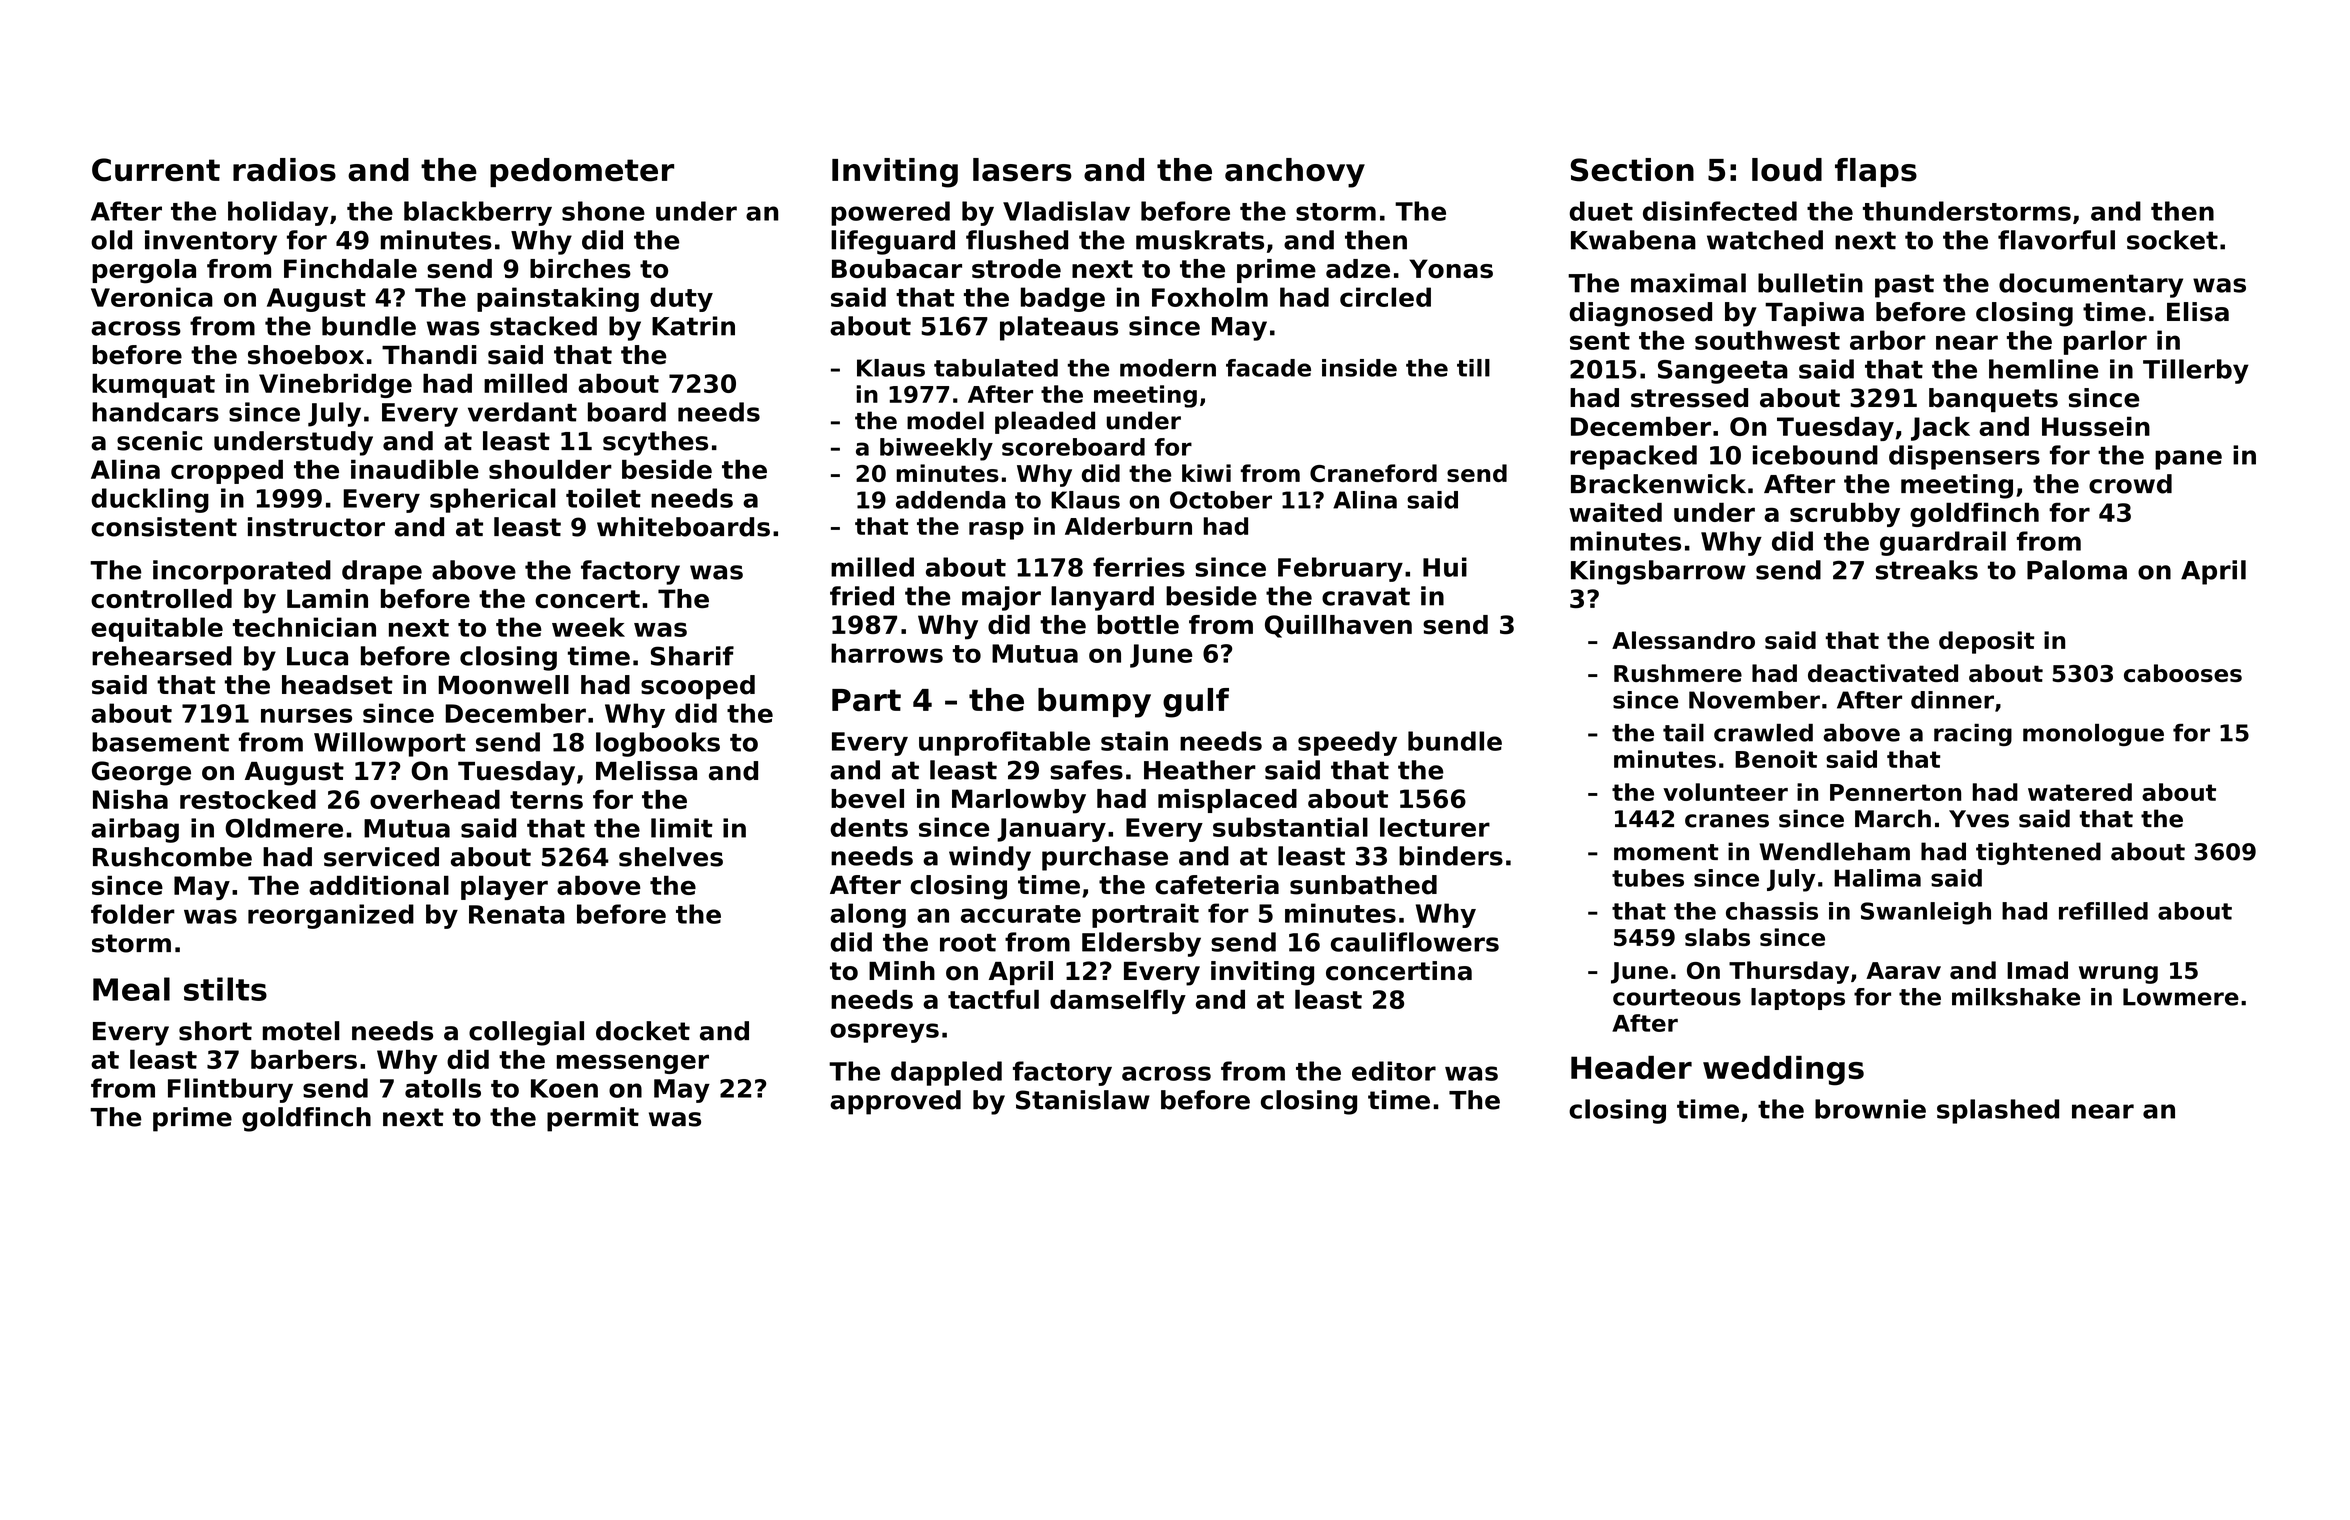  What do you see at coordinates (1632, 170) in the screenshot?
I see `Section` at bounding box center [1632, 170].
